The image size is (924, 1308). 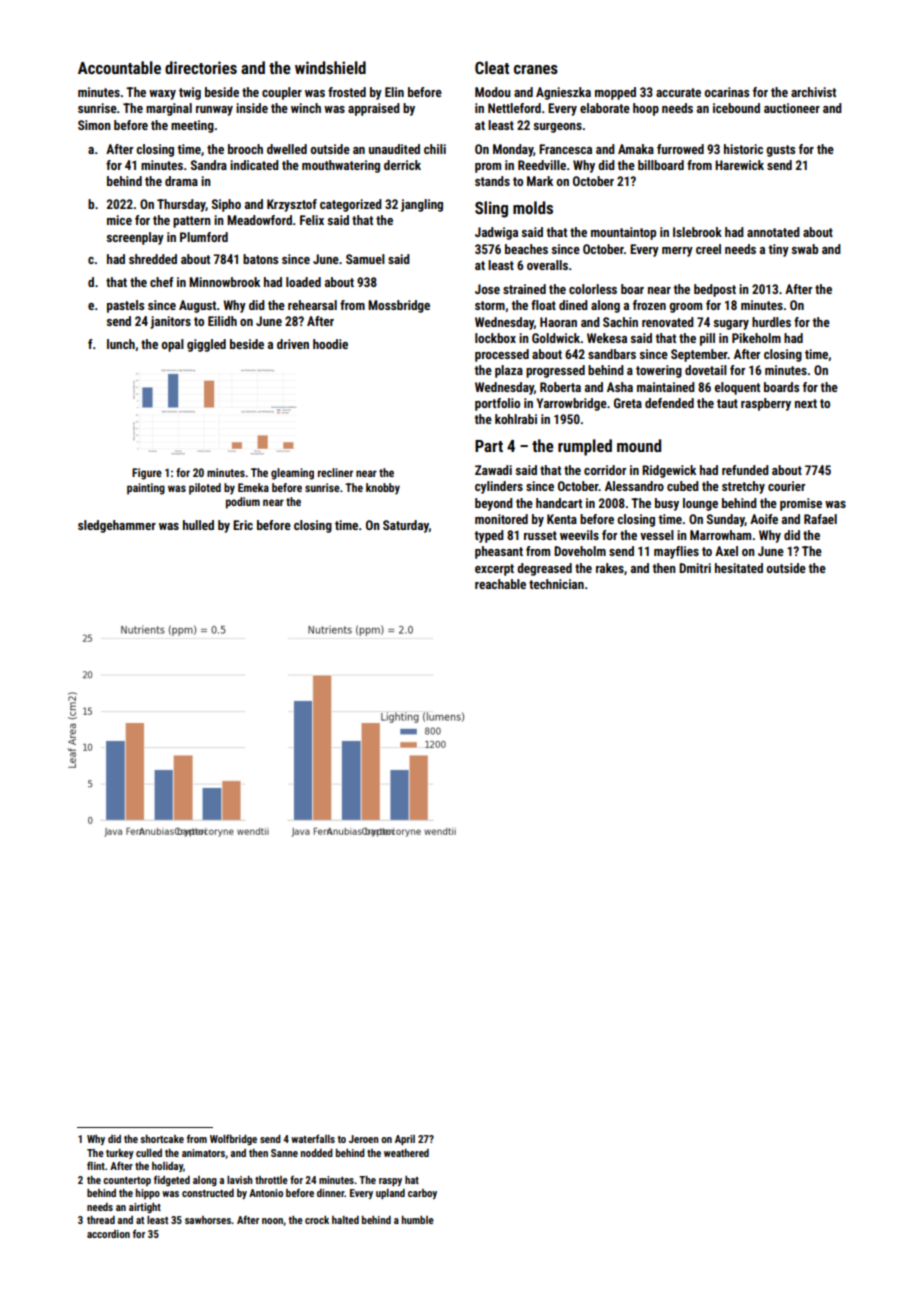 I want to click on Harewick, so click(x=739, y=165).
